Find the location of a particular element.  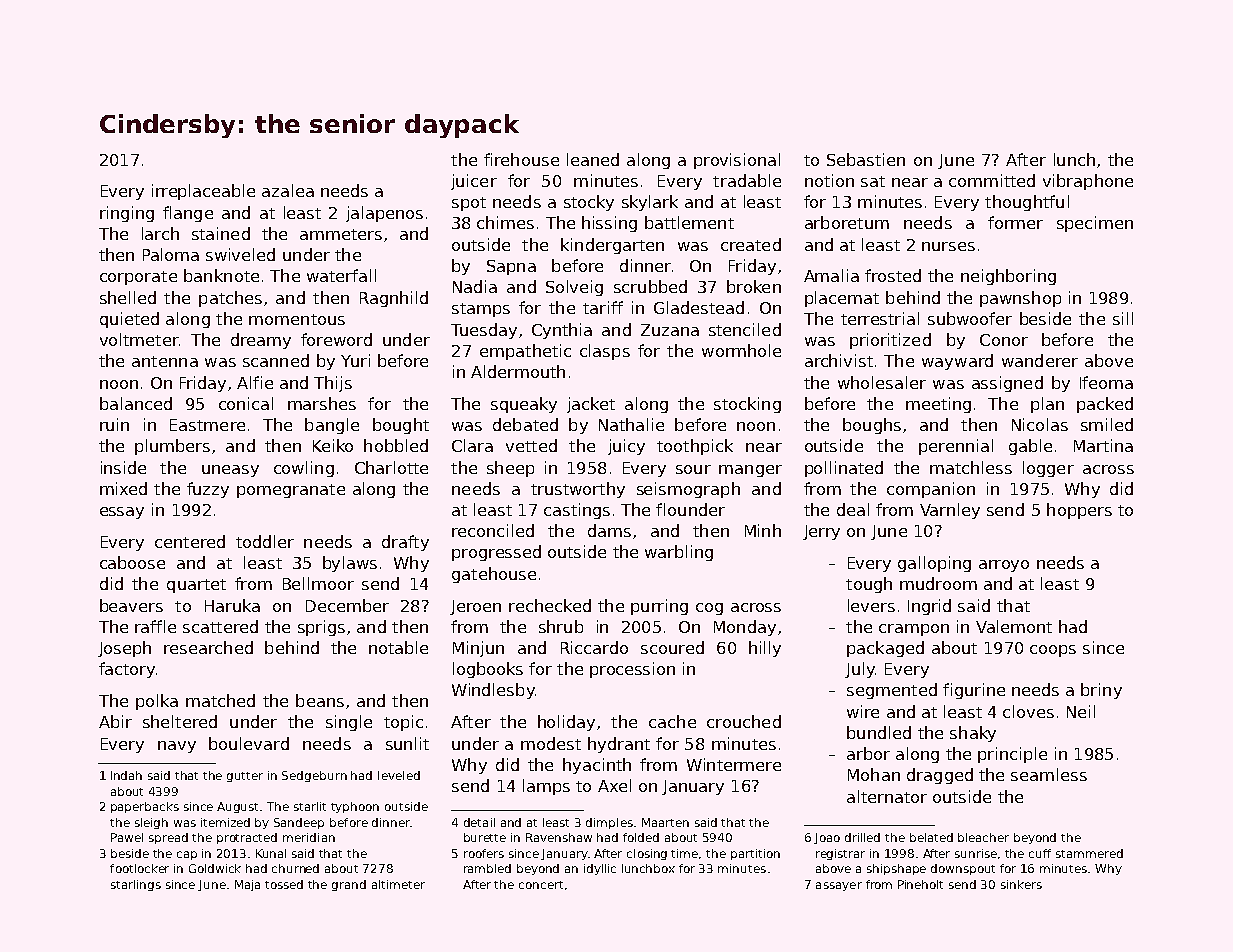

firehouse is located at coordinates (521, 159).
